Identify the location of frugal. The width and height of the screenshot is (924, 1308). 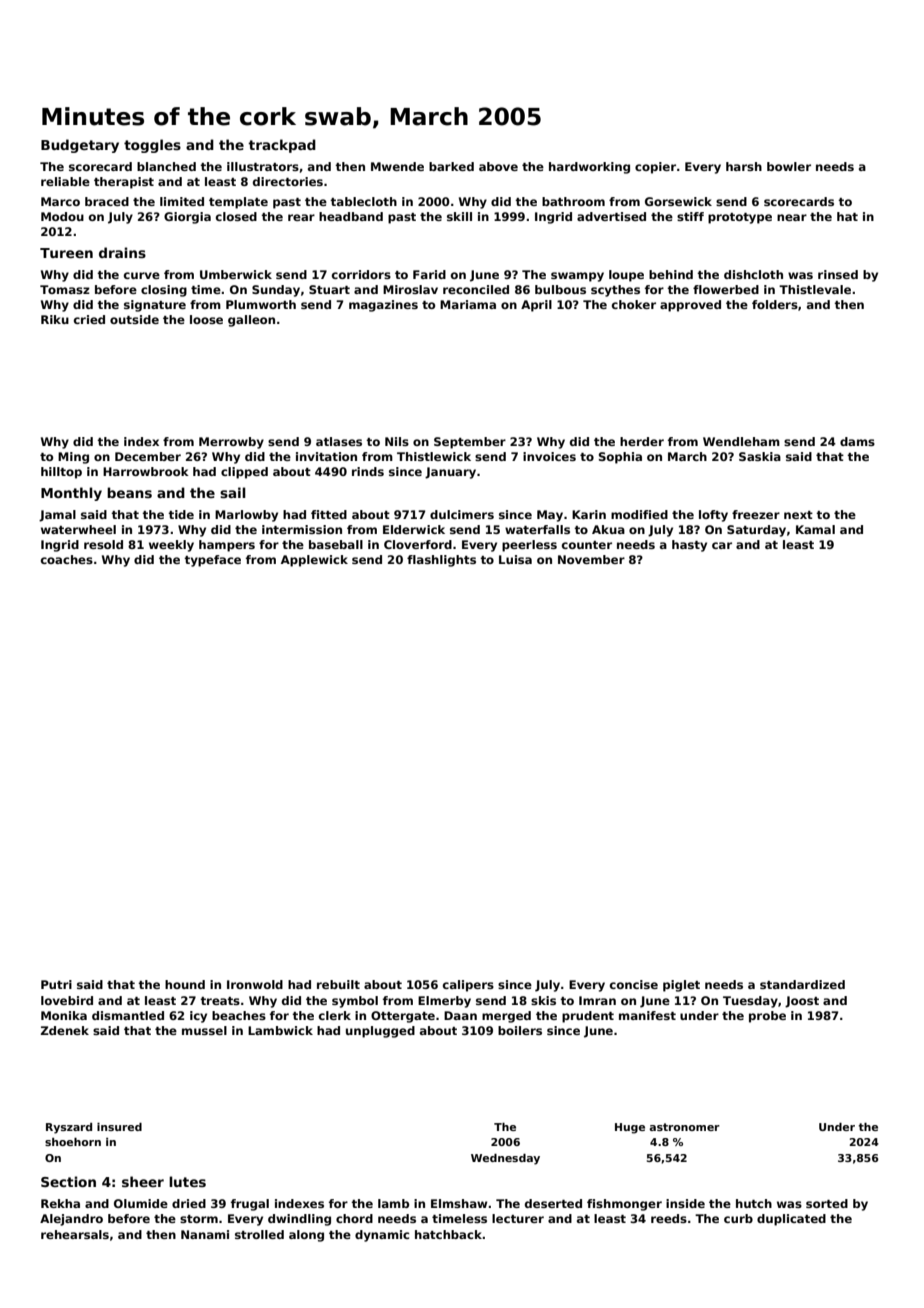
(250, 1205).
